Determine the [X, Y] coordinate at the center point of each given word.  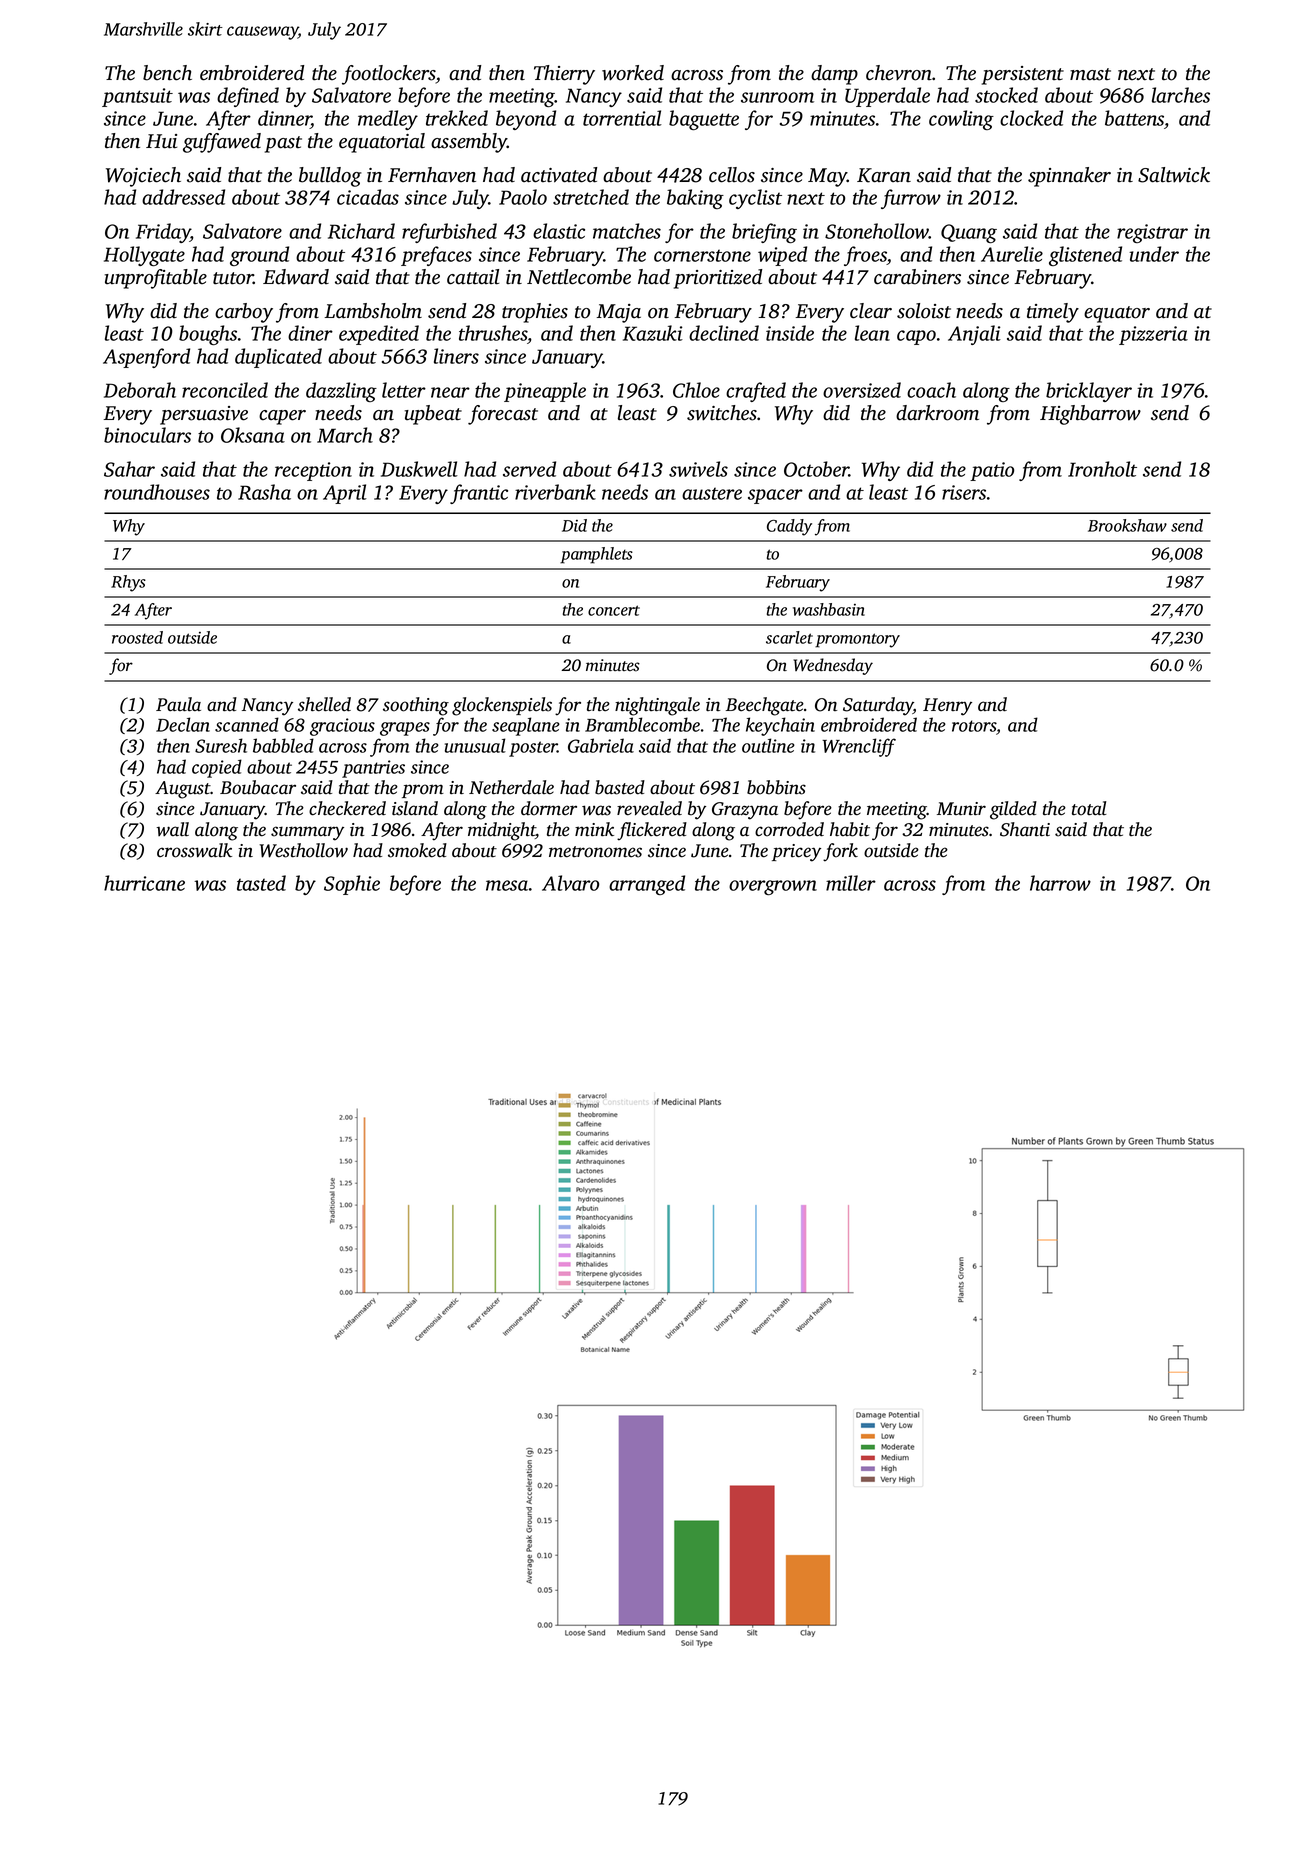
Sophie [352, 885]
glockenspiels [502, 706]
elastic [559, 231]
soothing [416, 706]
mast [1090, 74]
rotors [974, 726]
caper [282, 417]
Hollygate [144, 256]
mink [594, 829]
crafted [756, 392]
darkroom [937, 413]
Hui [161, 141]
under [1154, 254]
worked [633, 73]
